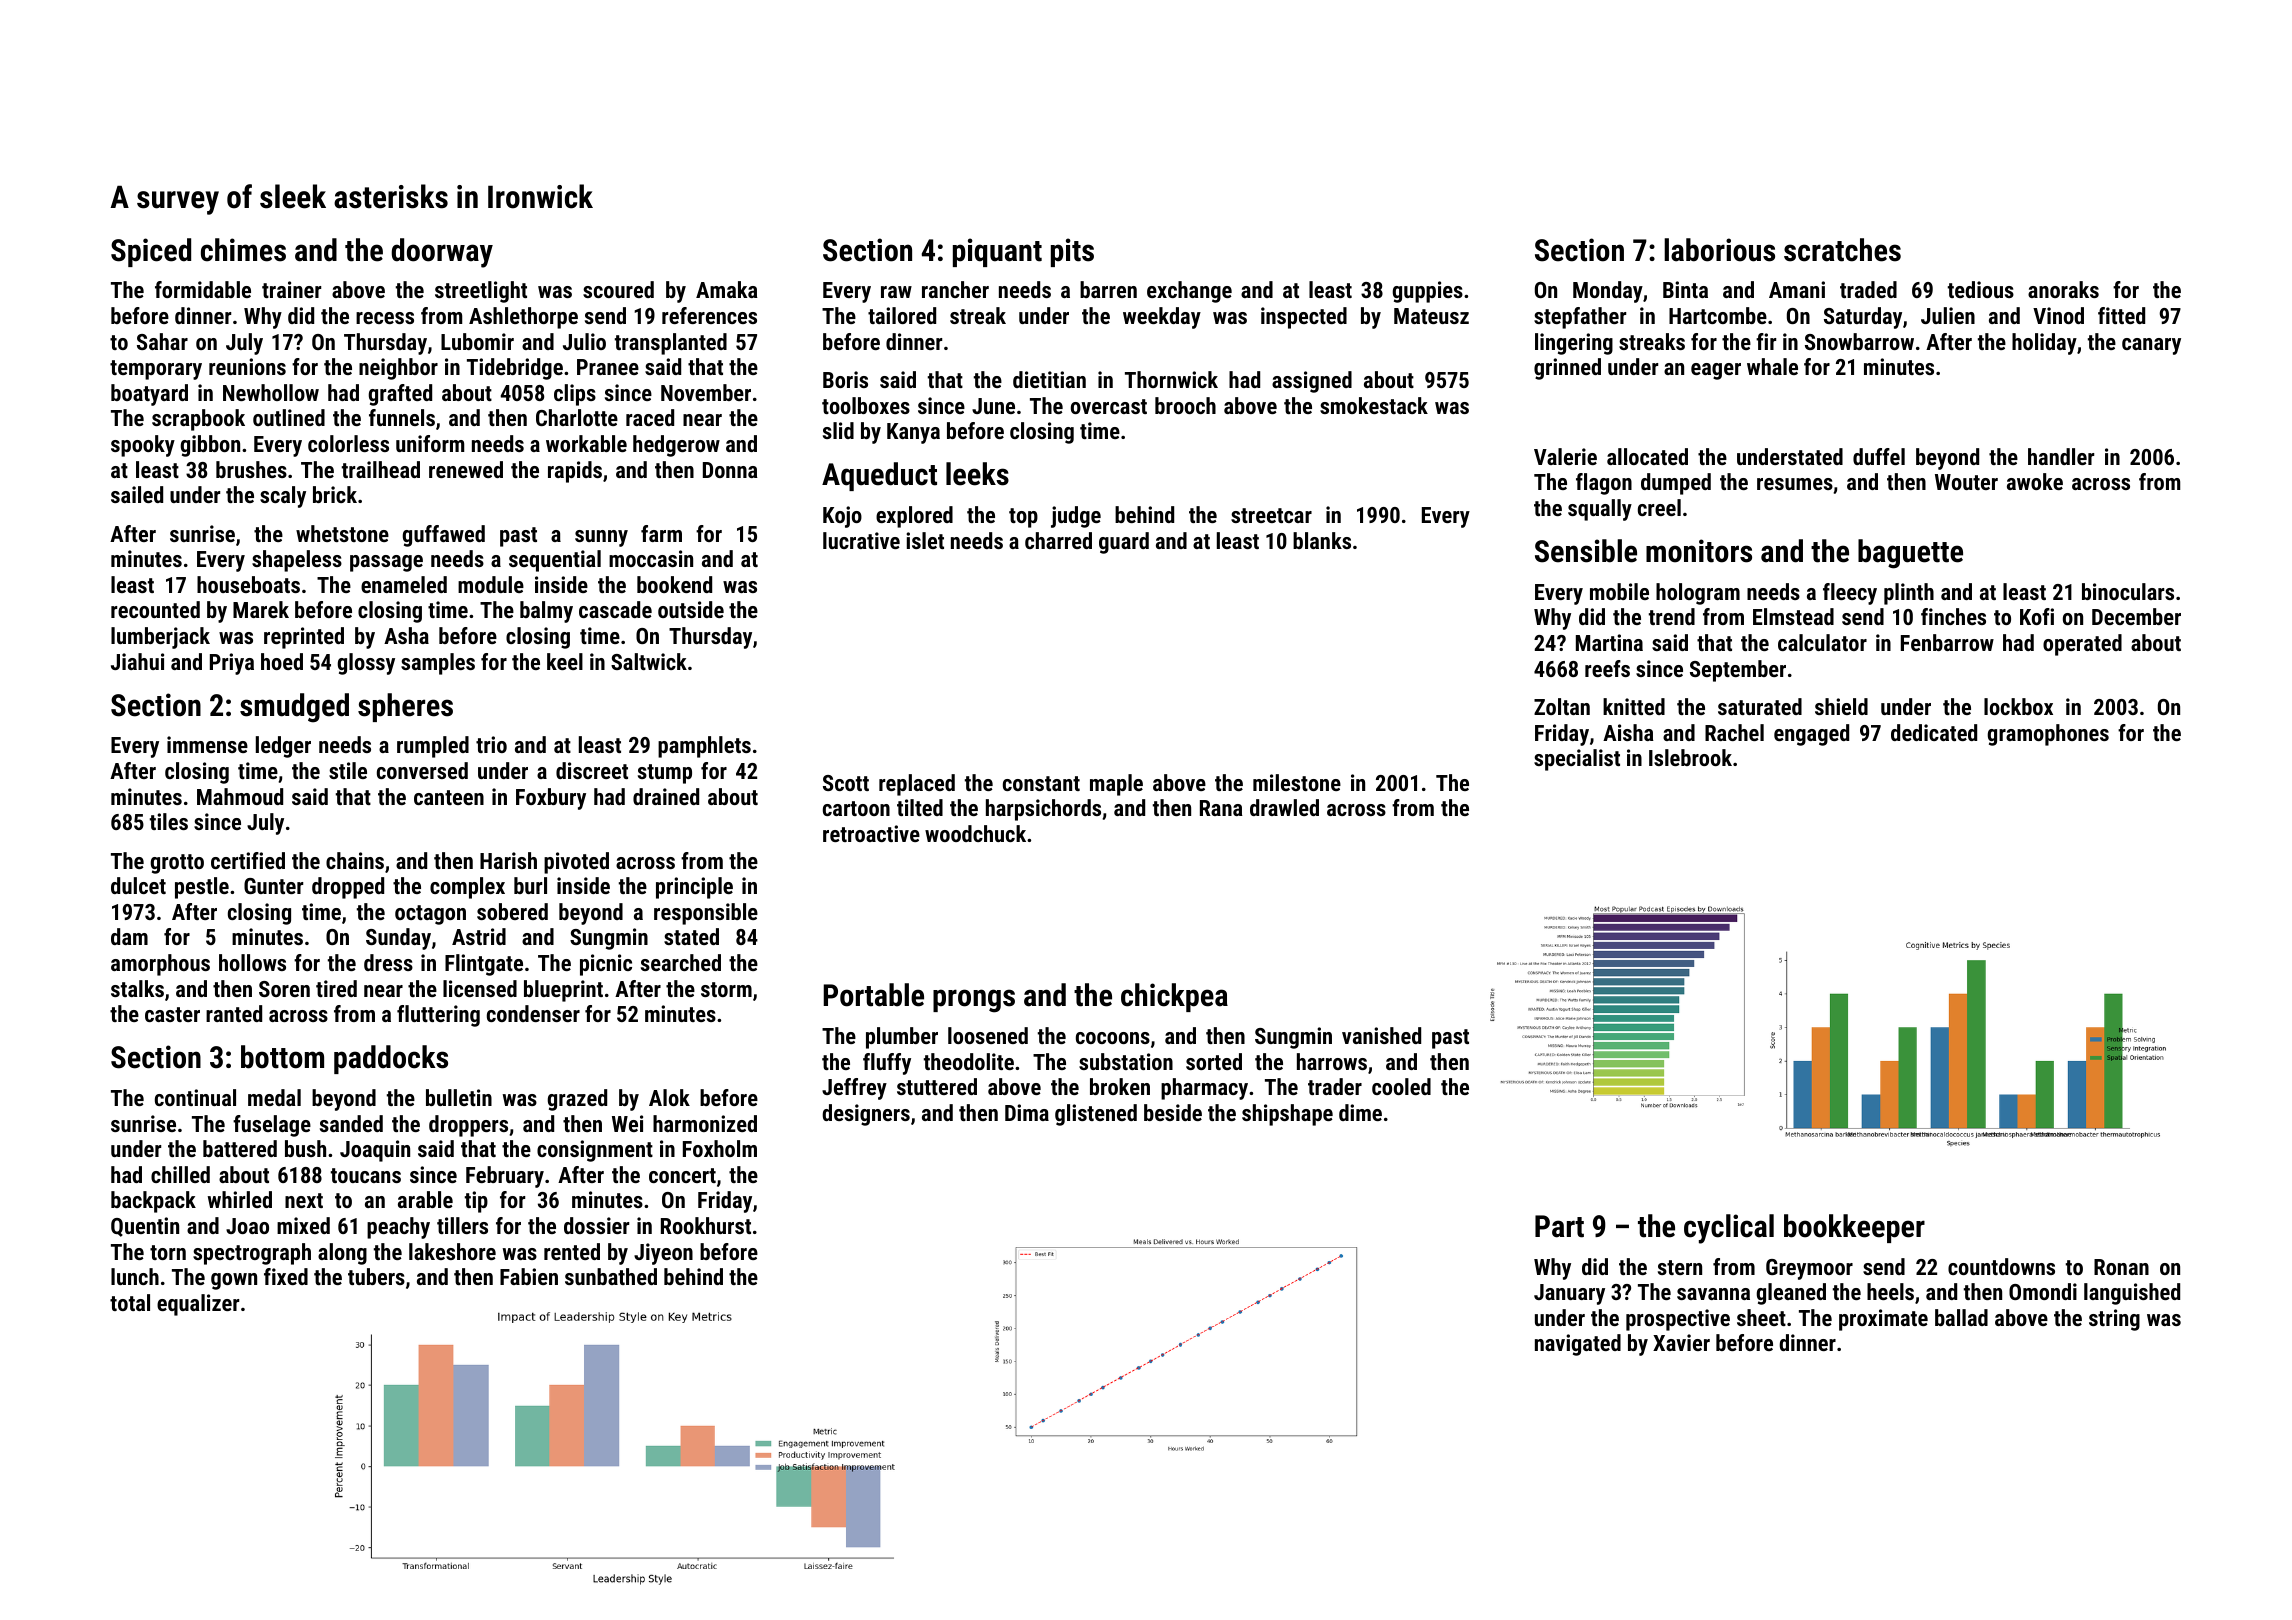  Describe the element at coordinates (1842, 250) in the screenshot. I see `scratches` at that location.
